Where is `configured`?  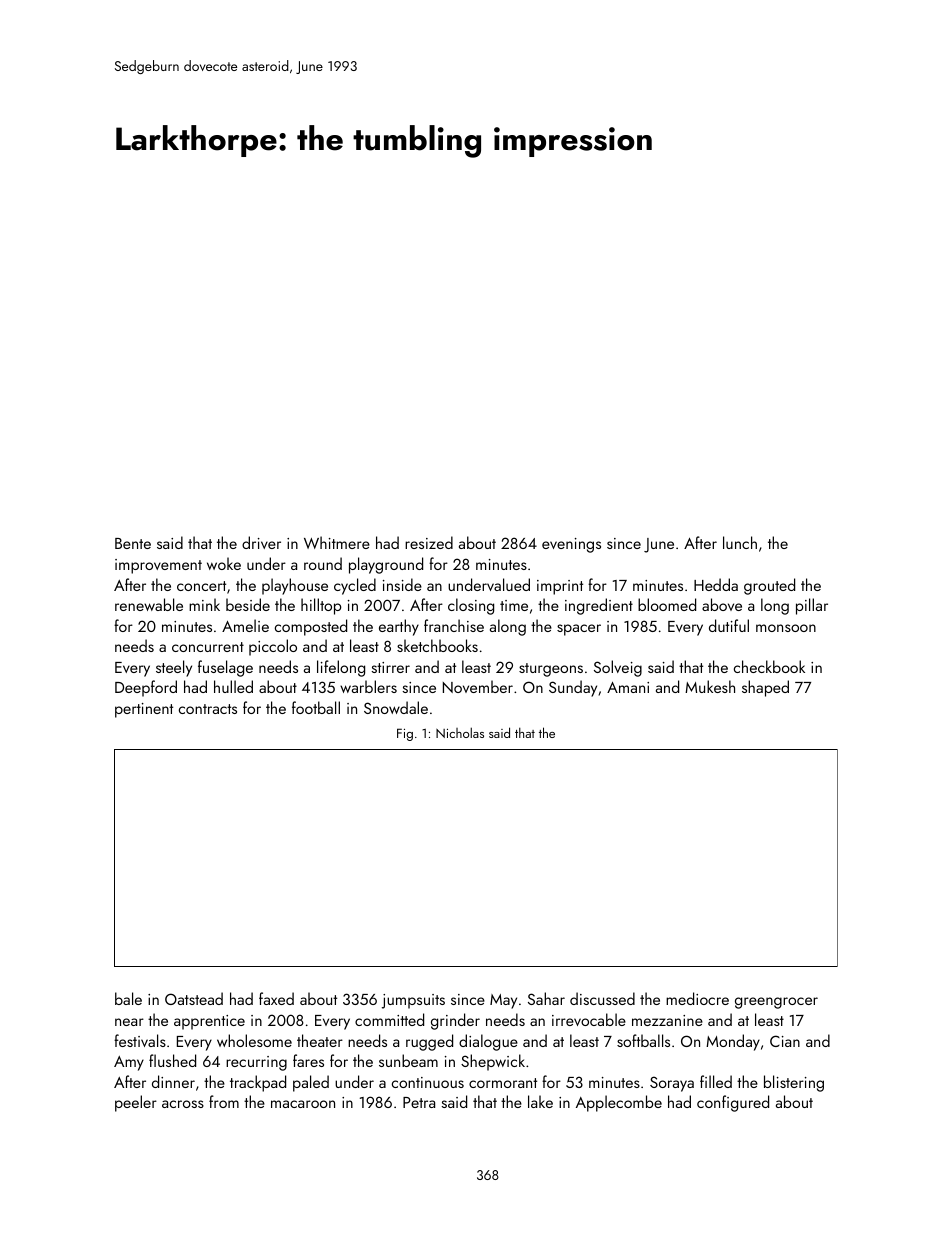 configured is located at coordinates (733, 1103).
